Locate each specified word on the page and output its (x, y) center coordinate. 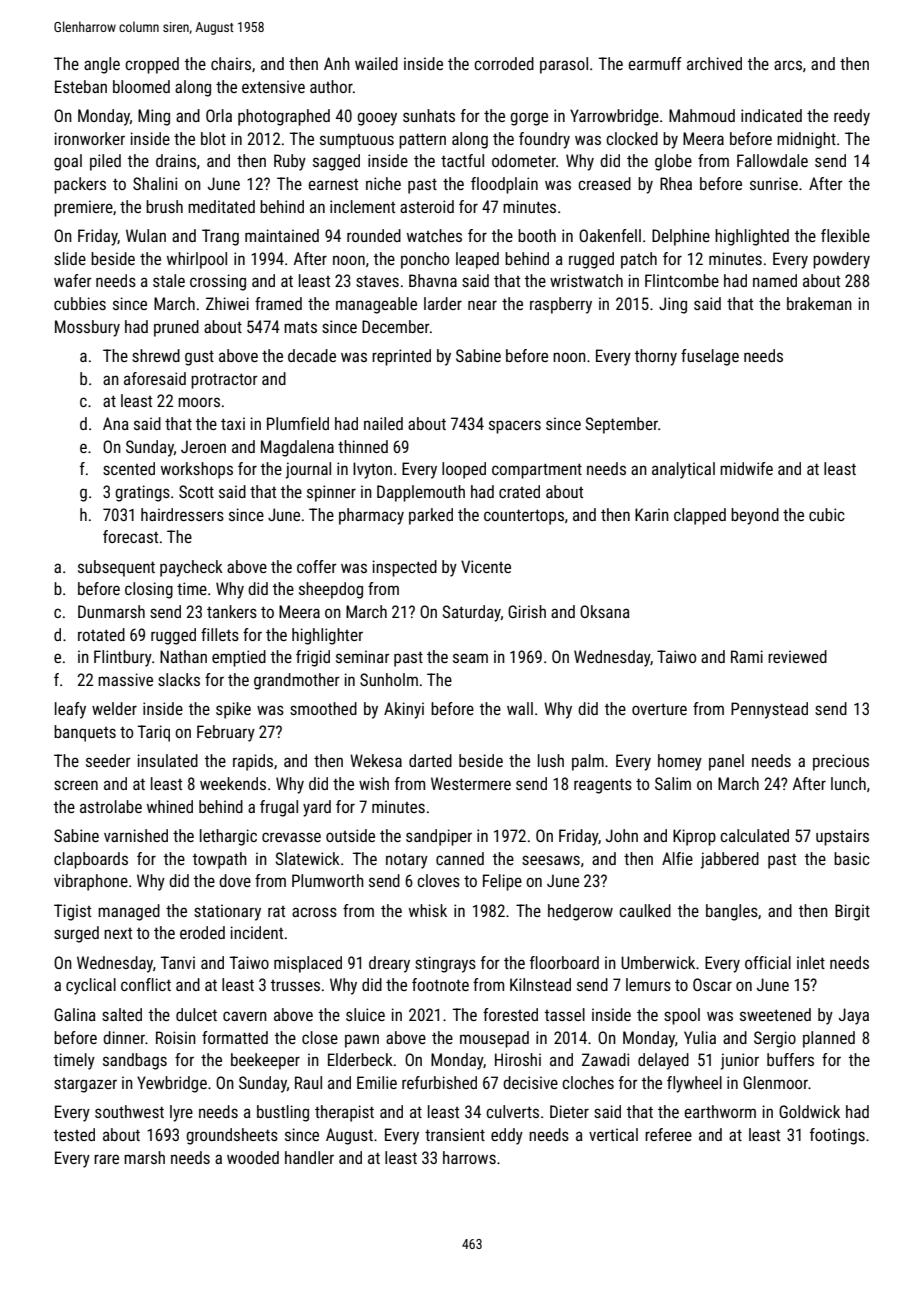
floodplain (504, 185)
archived (714, 63)
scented (129, 468)
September (622, 425)
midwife (746, 468)
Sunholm (389, 679)
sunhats (429, 115)
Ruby (290, 162)
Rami (747, 656)
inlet (811, 962)
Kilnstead (540, 984)
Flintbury (123, 658)
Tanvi (178, 962)
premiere (83, 208)
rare (106, 1159)
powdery (841, 260)
